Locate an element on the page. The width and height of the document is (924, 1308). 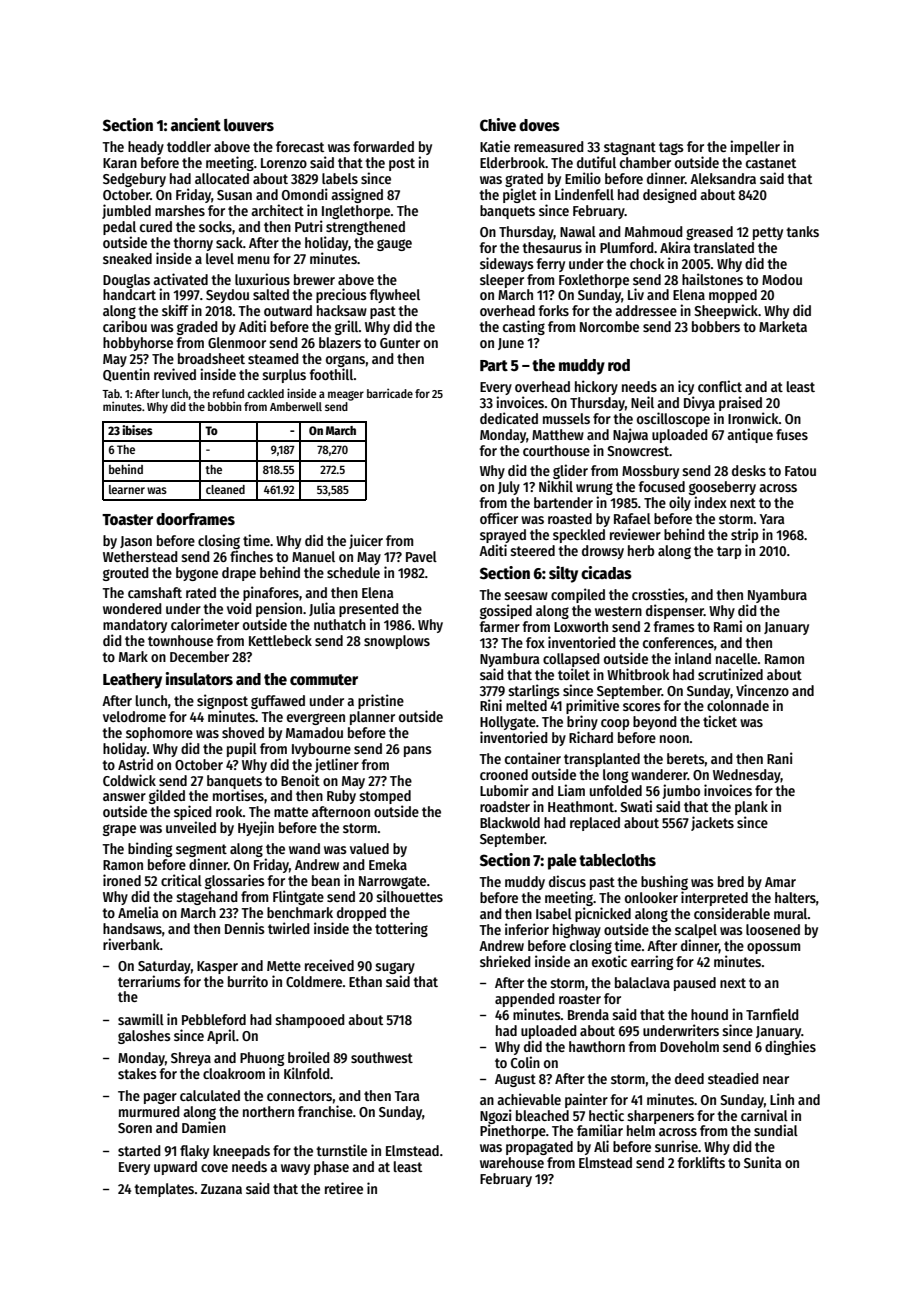
antique is located at coordinates (750, 435).
